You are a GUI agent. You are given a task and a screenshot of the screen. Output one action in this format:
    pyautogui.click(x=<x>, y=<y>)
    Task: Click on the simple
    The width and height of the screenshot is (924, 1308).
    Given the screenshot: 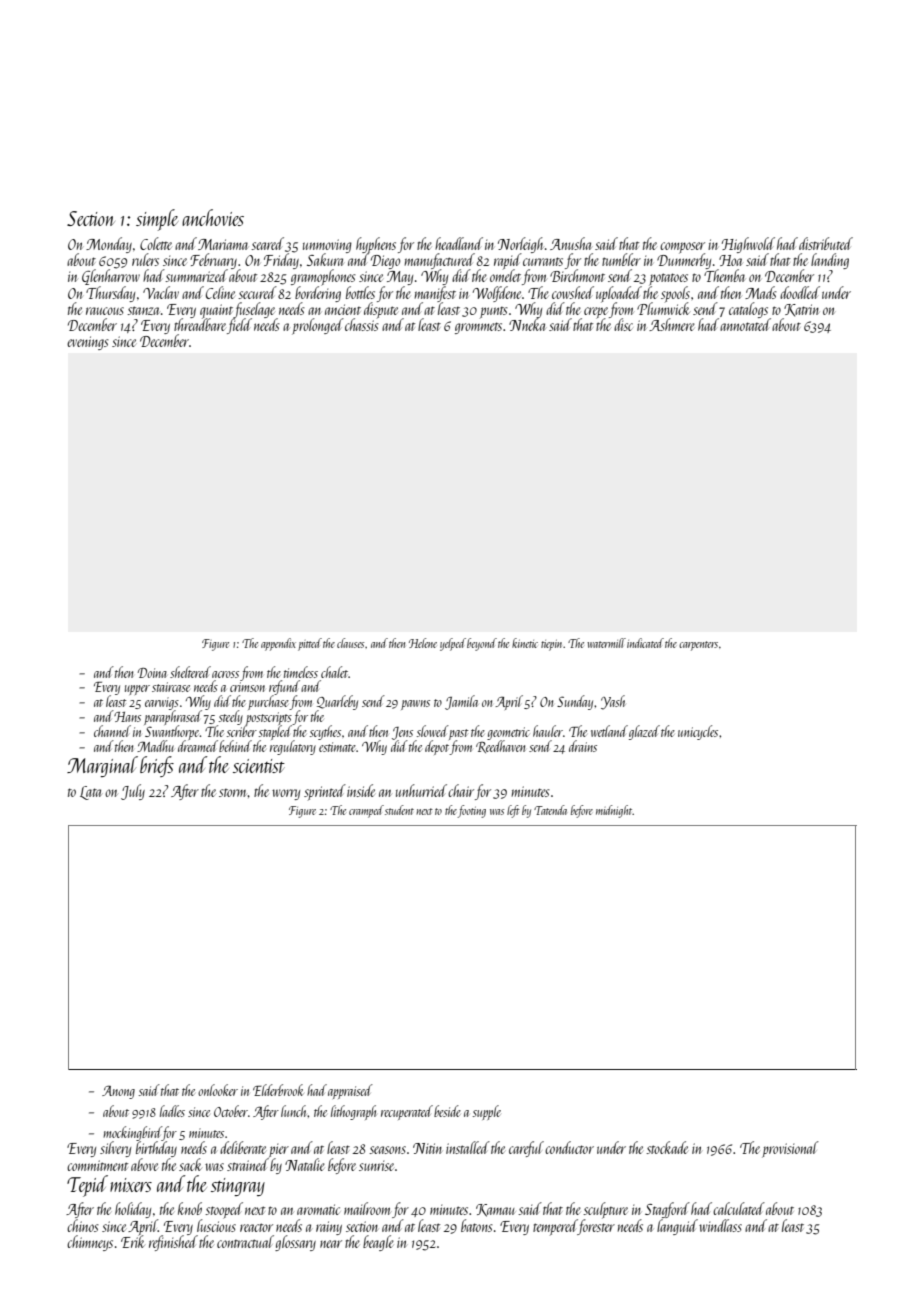 What is the action you would take?
    pyautogui.click(x=157, y=220)
